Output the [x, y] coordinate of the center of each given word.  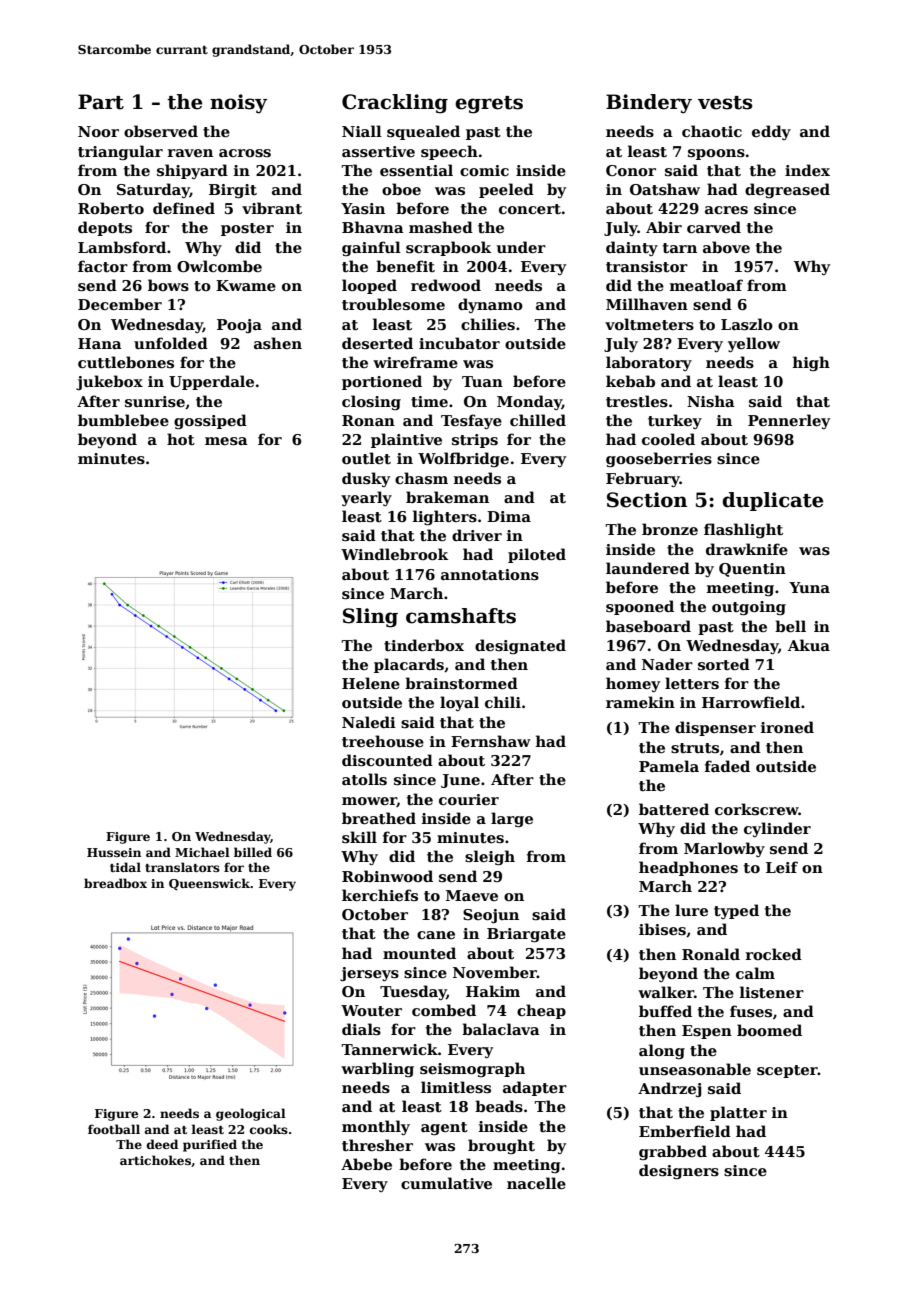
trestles [637, 401]
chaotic [712, 131]
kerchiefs [380, 895]
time [429, 401]
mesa [226, 441]
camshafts [461, 616]
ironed [787, 727]
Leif [782, 867]
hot [181, 439]
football [114, 1129]
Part [101, 102]
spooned [640, 607]
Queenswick [210, 884]
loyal [459, 703]
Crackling [395, 104]
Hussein [114, 852]
